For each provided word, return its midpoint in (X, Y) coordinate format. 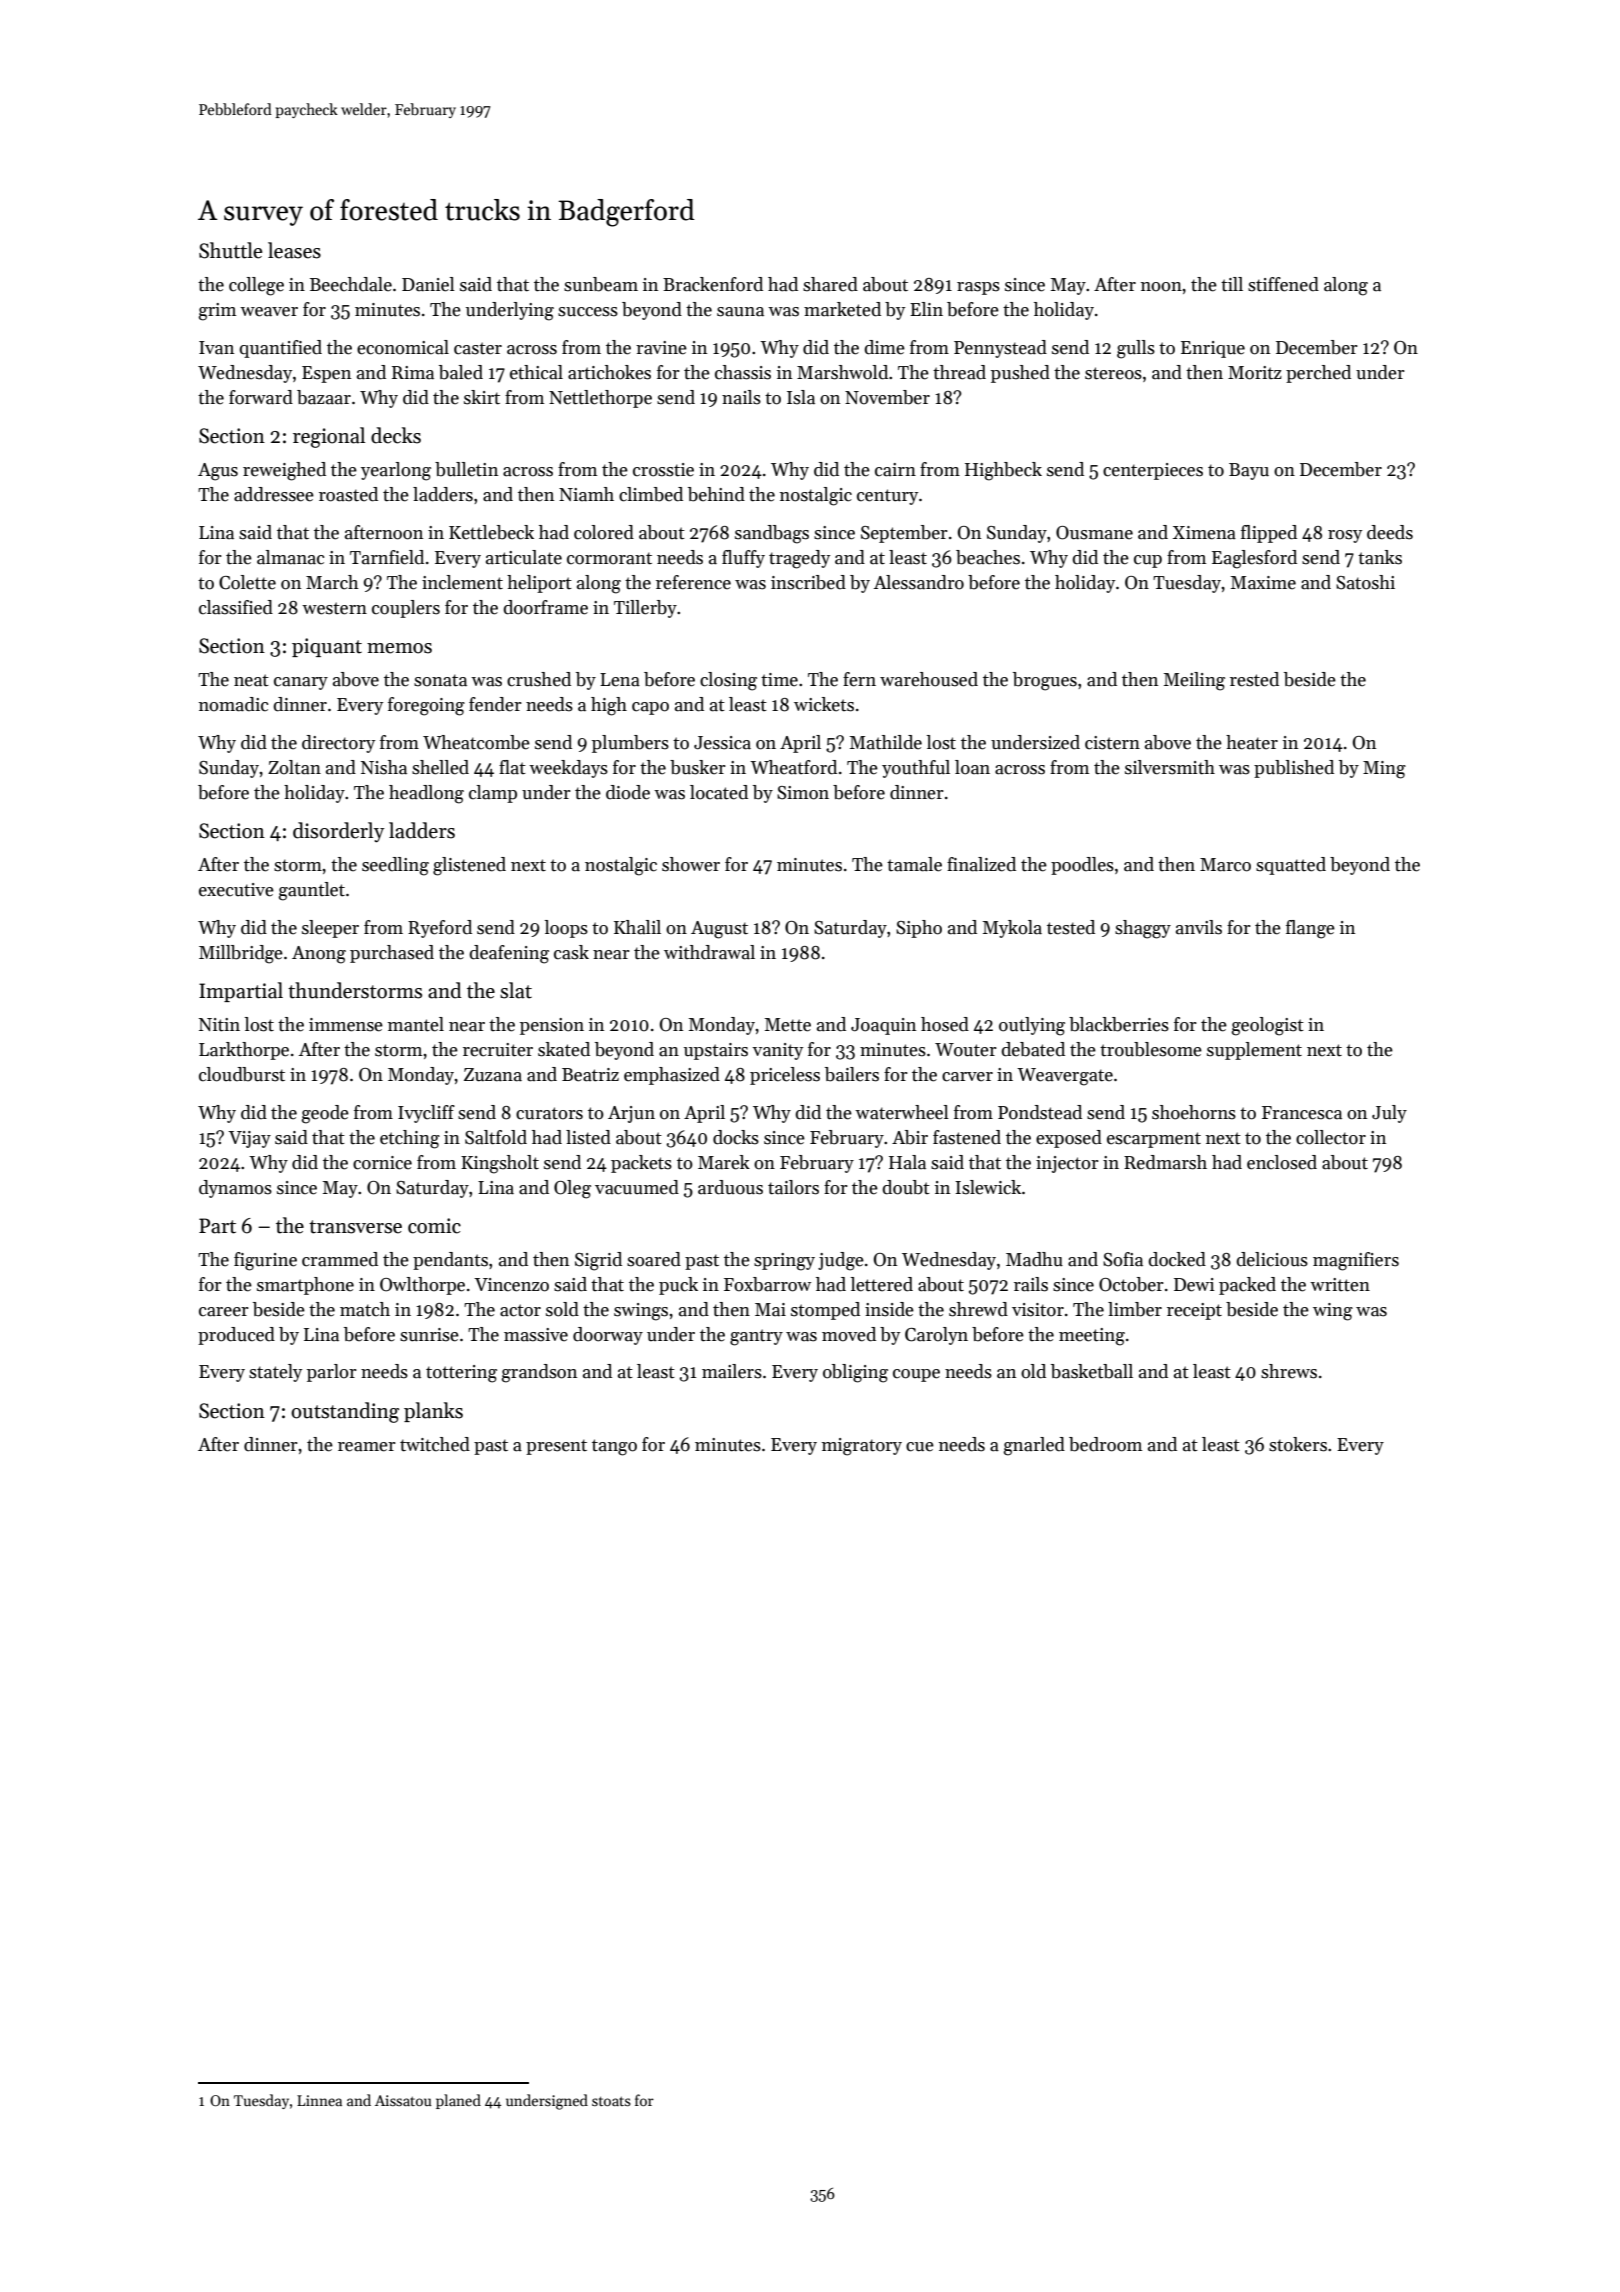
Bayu (1249, 471)
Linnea (319, 2100)
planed (458, 2101)
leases (294, 250)
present (556, 1447)
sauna (740, 312)
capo (650, 708)
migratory (862, 1447)
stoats (611, 2101)
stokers (1298, 1444)
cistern (1112, 743)
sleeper (330, 929)
